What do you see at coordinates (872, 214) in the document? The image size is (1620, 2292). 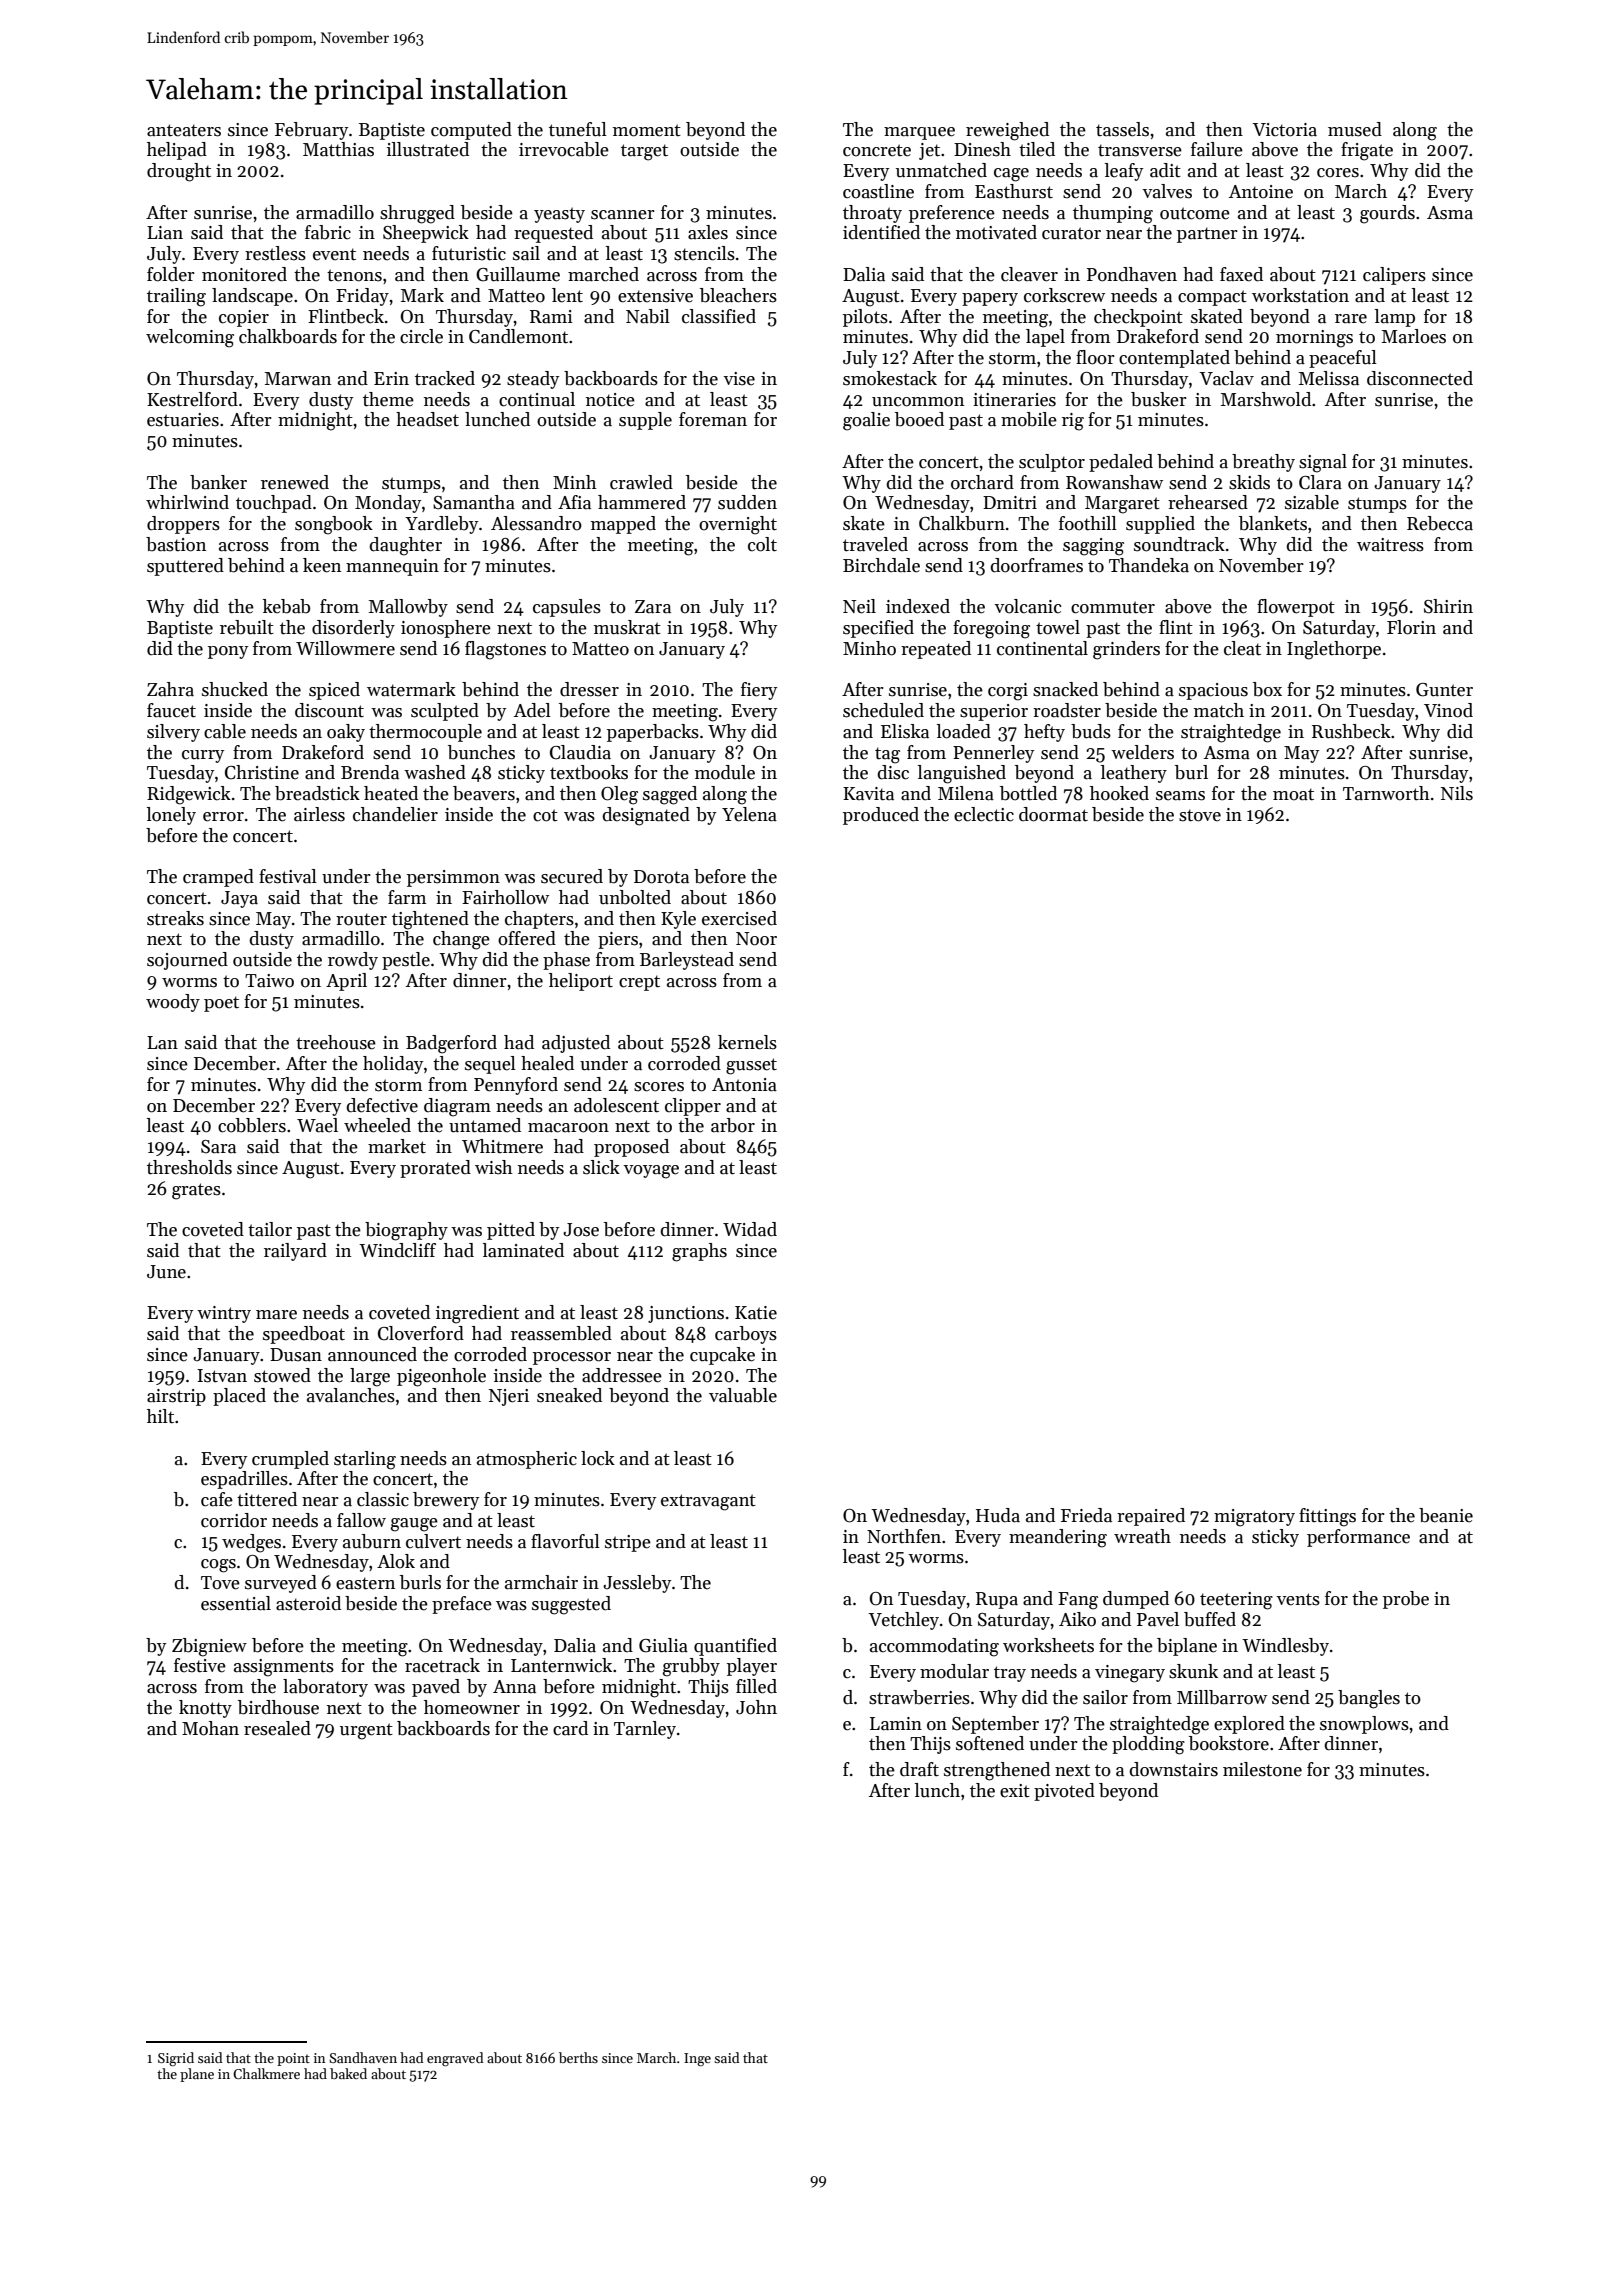 I see `throaty` at bounding box center [872, 214].
